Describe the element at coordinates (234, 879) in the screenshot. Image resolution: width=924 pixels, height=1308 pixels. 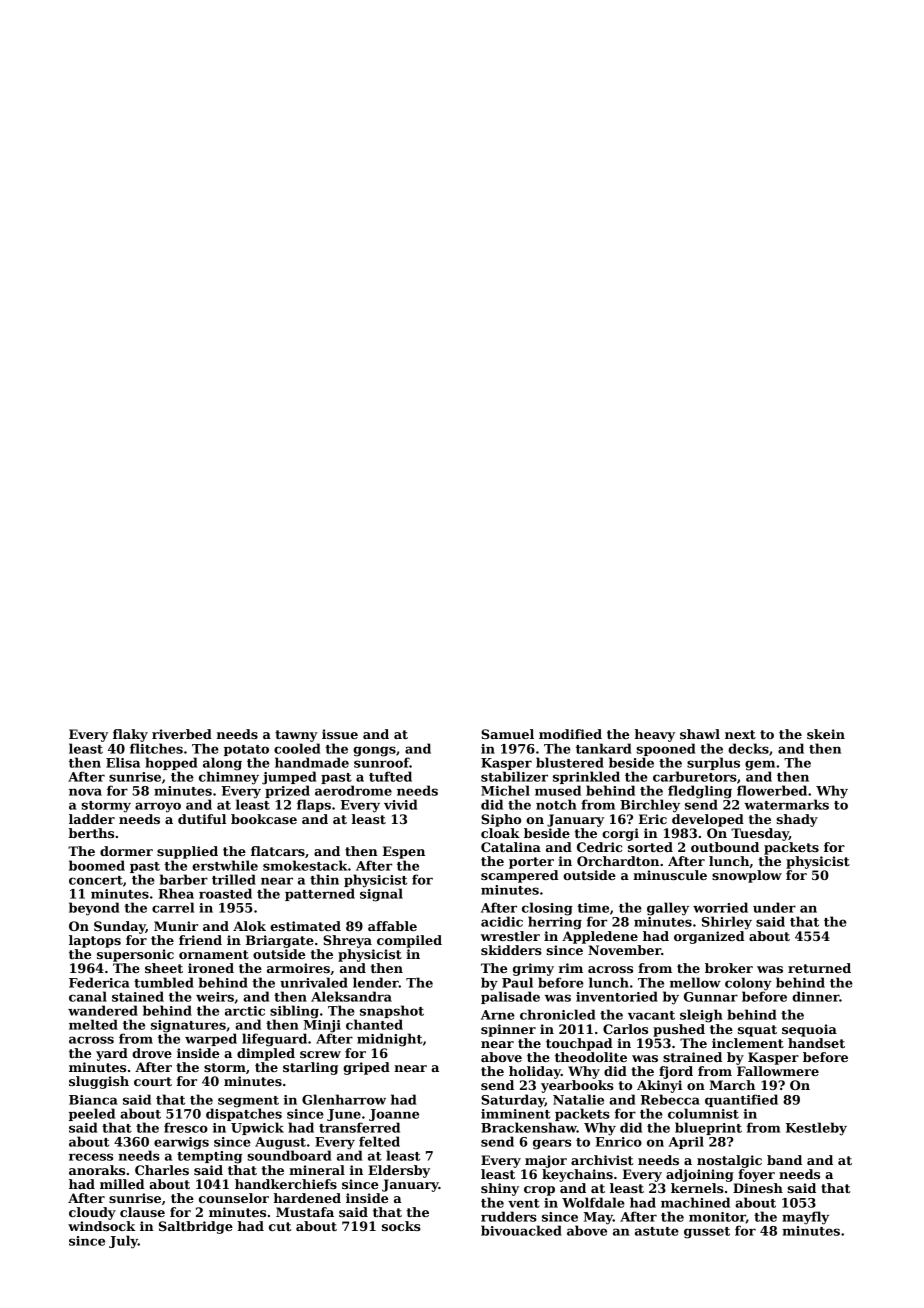
I see `trilled` at that location.
